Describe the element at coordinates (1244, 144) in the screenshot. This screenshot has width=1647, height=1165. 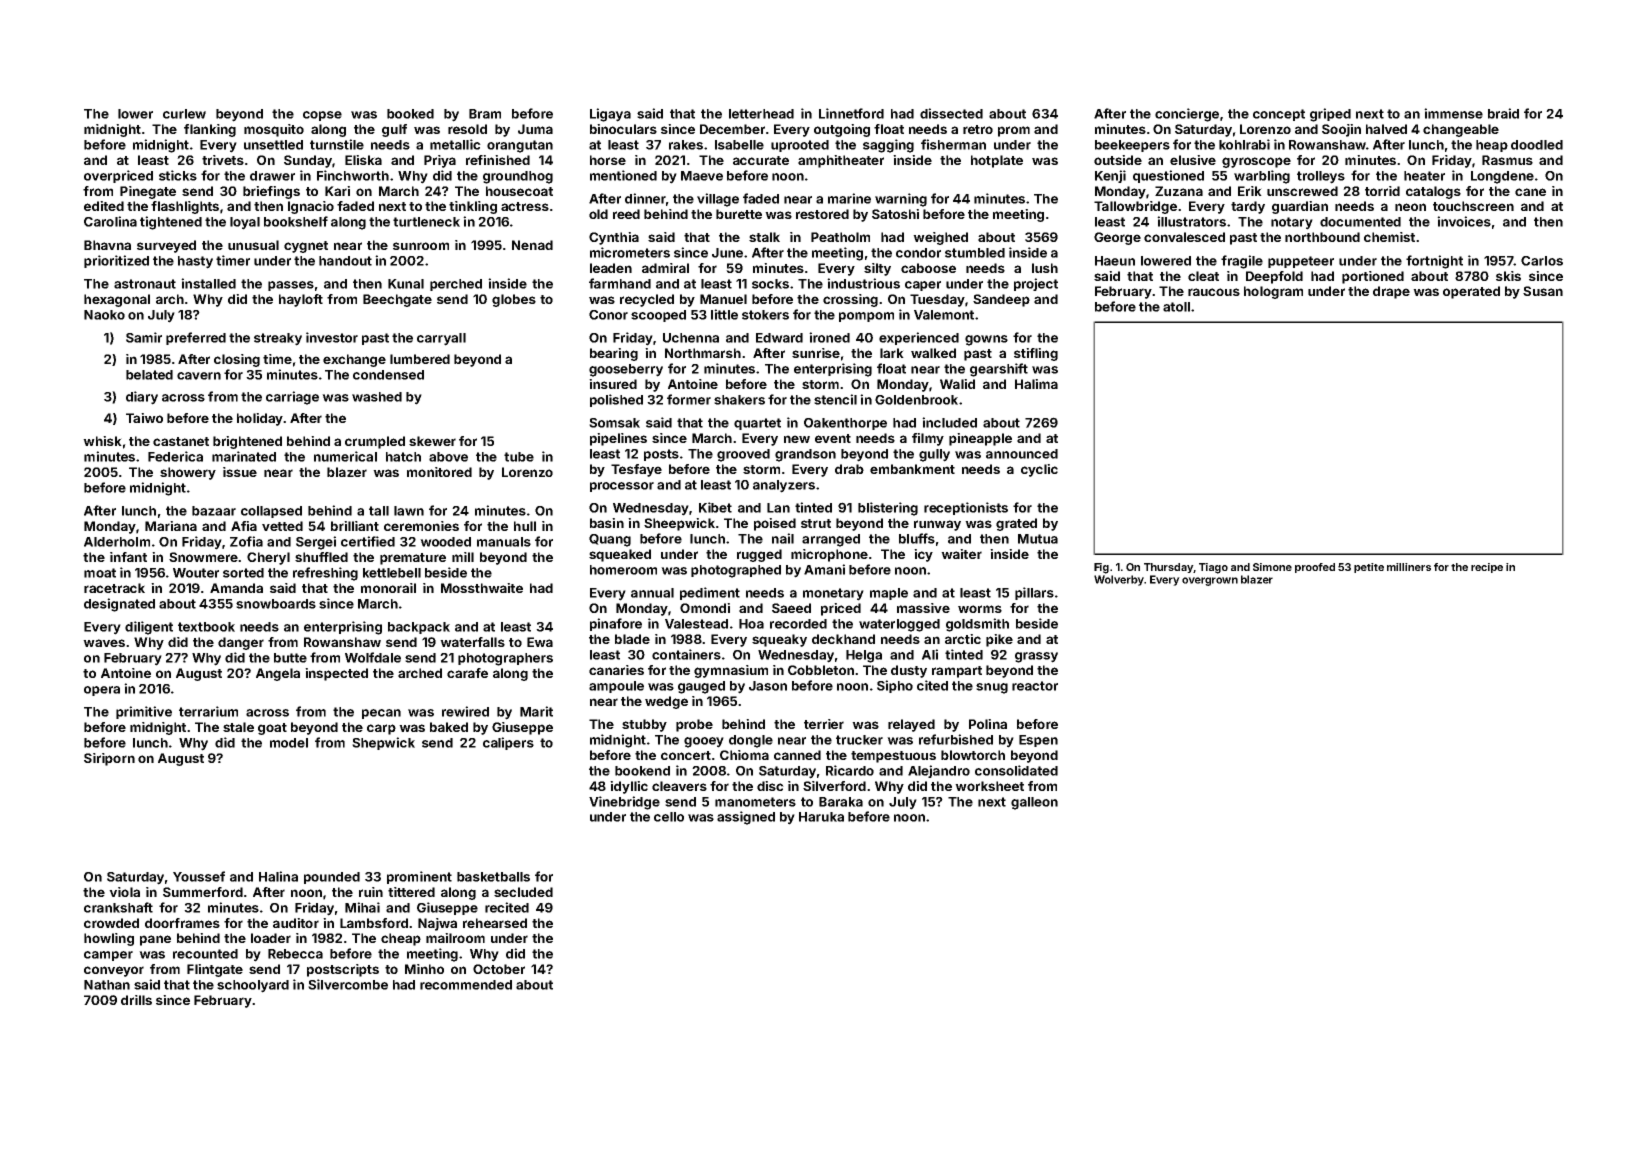
I see `kohlrabi` at that location.
